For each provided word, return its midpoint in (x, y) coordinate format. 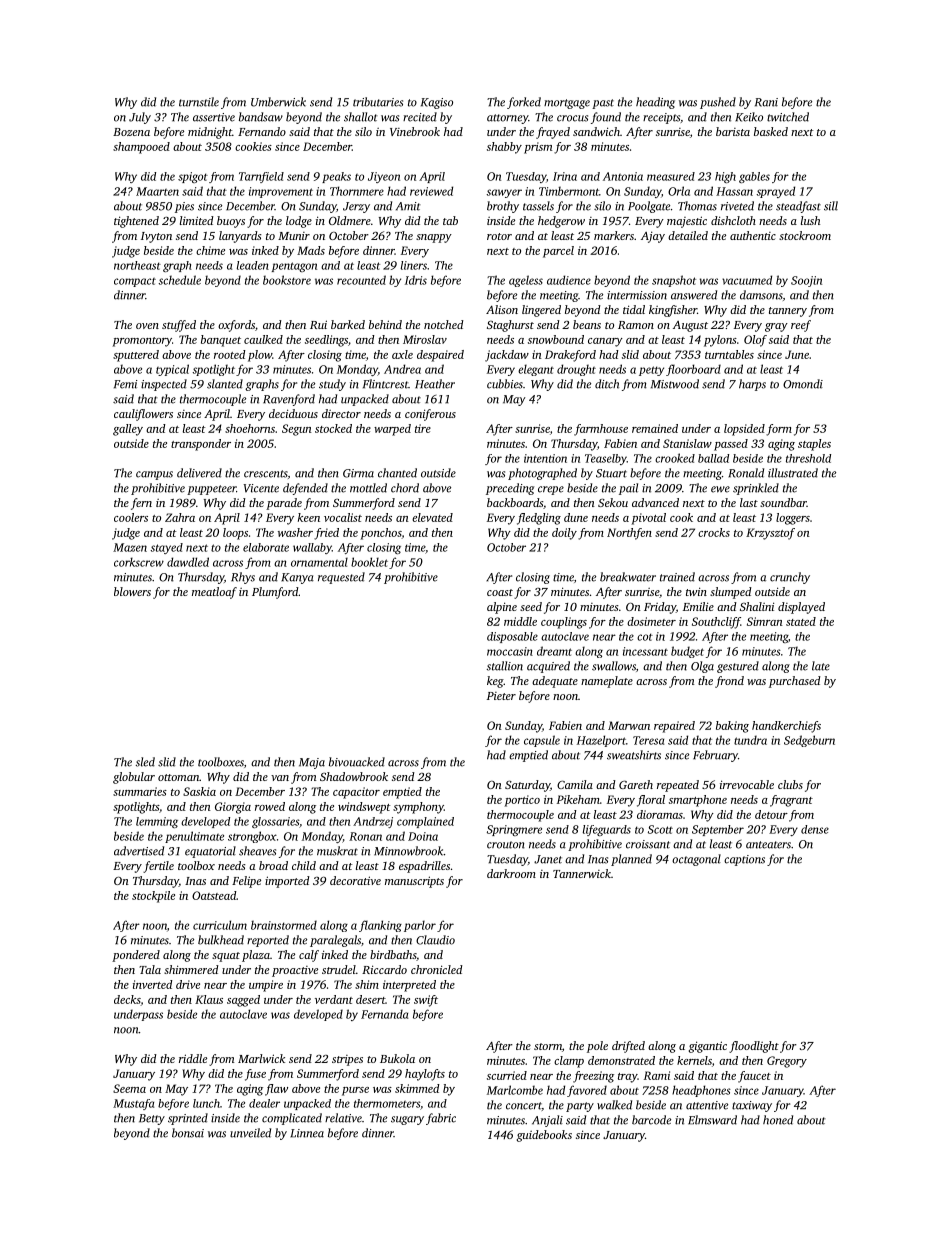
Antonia (623, 176)
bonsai (188, 1133)
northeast (137, 265)
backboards (515, 502)
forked (524, 103)
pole (597, 1047)
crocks (714, 532)
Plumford (275, 593)
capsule (542, 741)
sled (145, 762)
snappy (434, 238)
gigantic (708, 1047)
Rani (766, 102)
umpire (266, 986)
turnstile (199, 102)
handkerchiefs (786, 727)
